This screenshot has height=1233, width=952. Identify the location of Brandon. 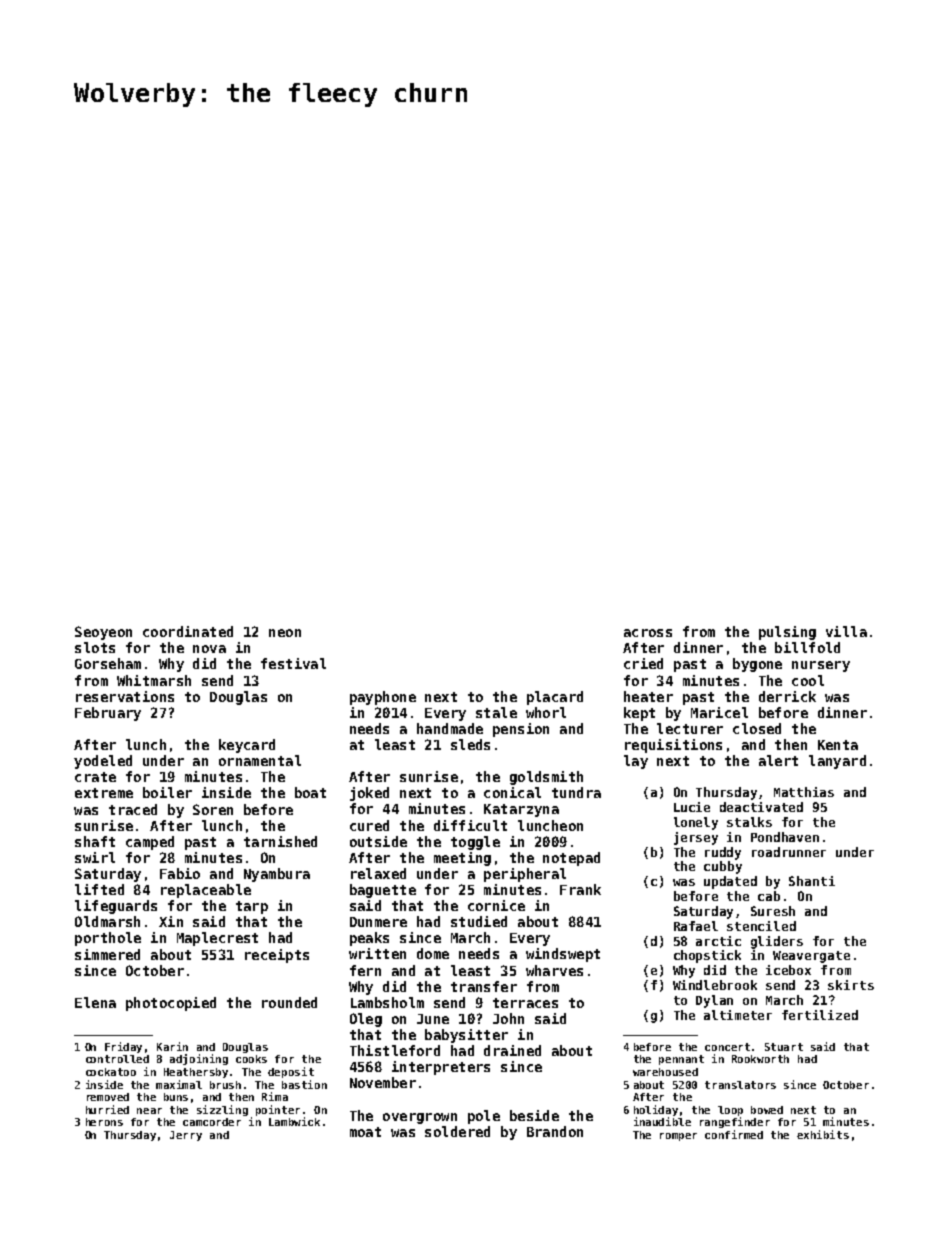
(555, 1131).
